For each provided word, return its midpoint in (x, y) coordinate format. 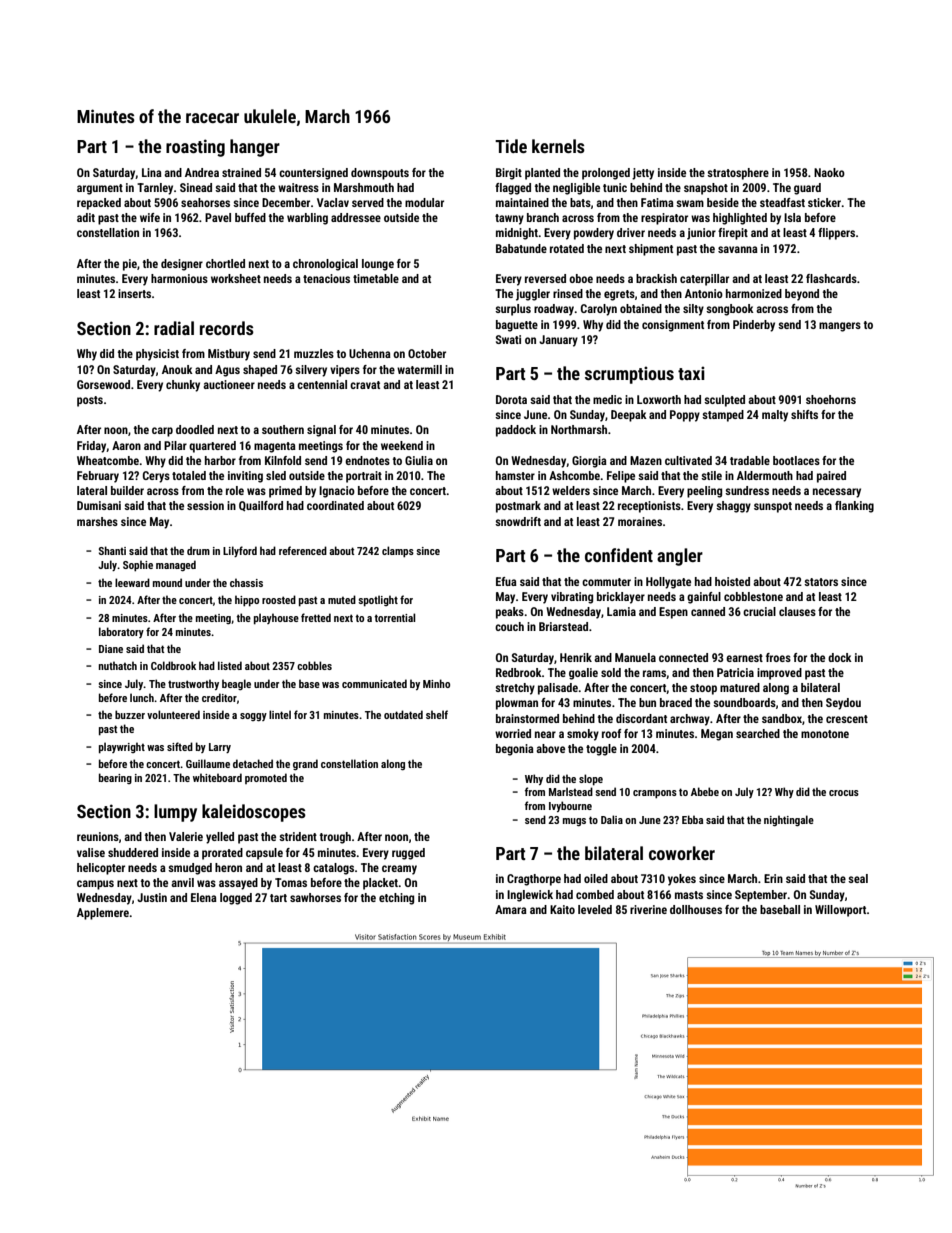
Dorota (511, 399)
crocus (844, 793)
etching (396, 899)
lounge (378, 265)
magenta (275, 447)
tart (278, 898)
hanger (255, 148)
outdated (403, 714)
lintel (280, 714)
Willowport (841, 911)
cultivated (688, 460)
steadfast (782, 202)
